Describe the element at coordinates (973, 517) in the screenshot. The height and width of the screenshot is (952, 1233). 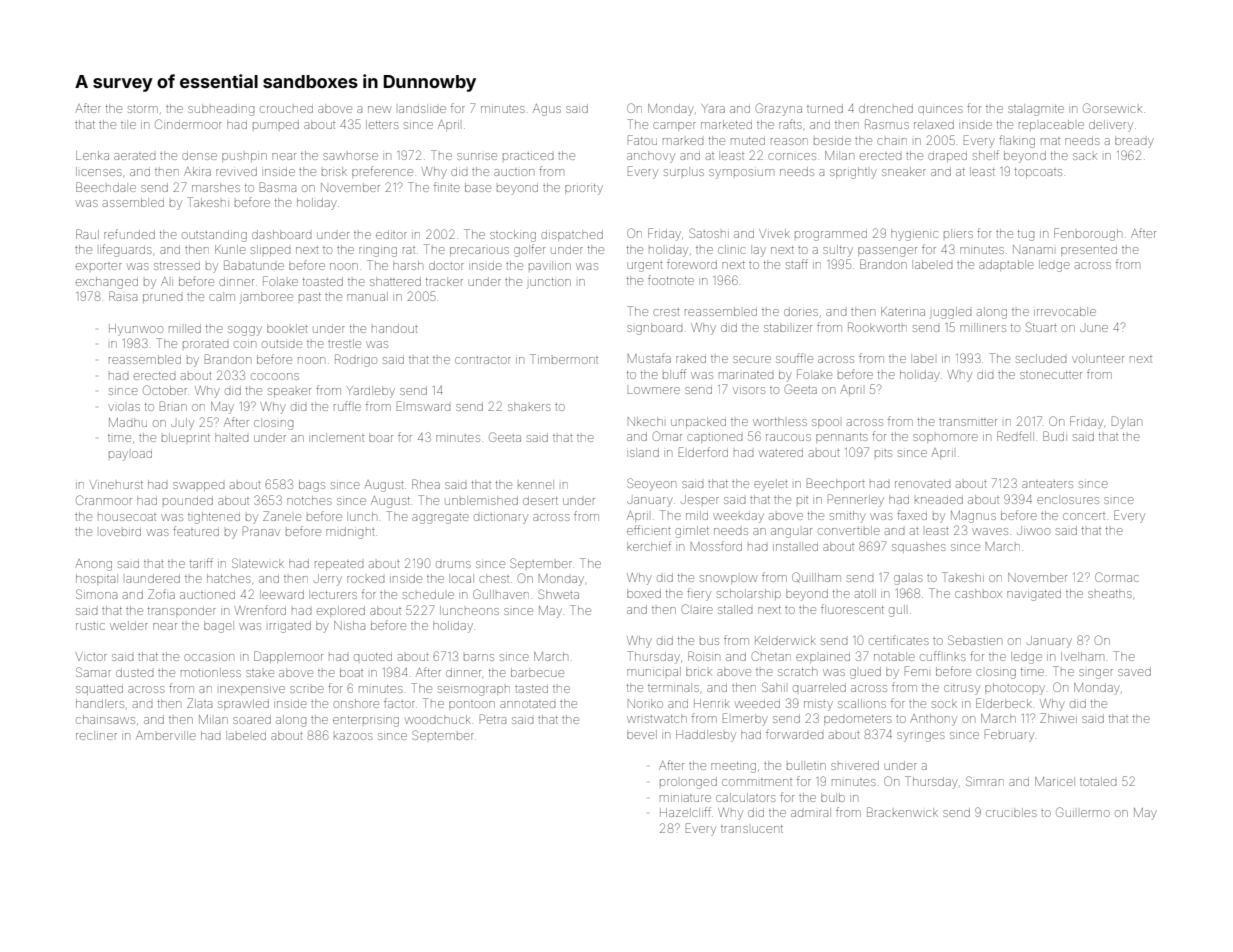
I see `Magnus` at that location.
